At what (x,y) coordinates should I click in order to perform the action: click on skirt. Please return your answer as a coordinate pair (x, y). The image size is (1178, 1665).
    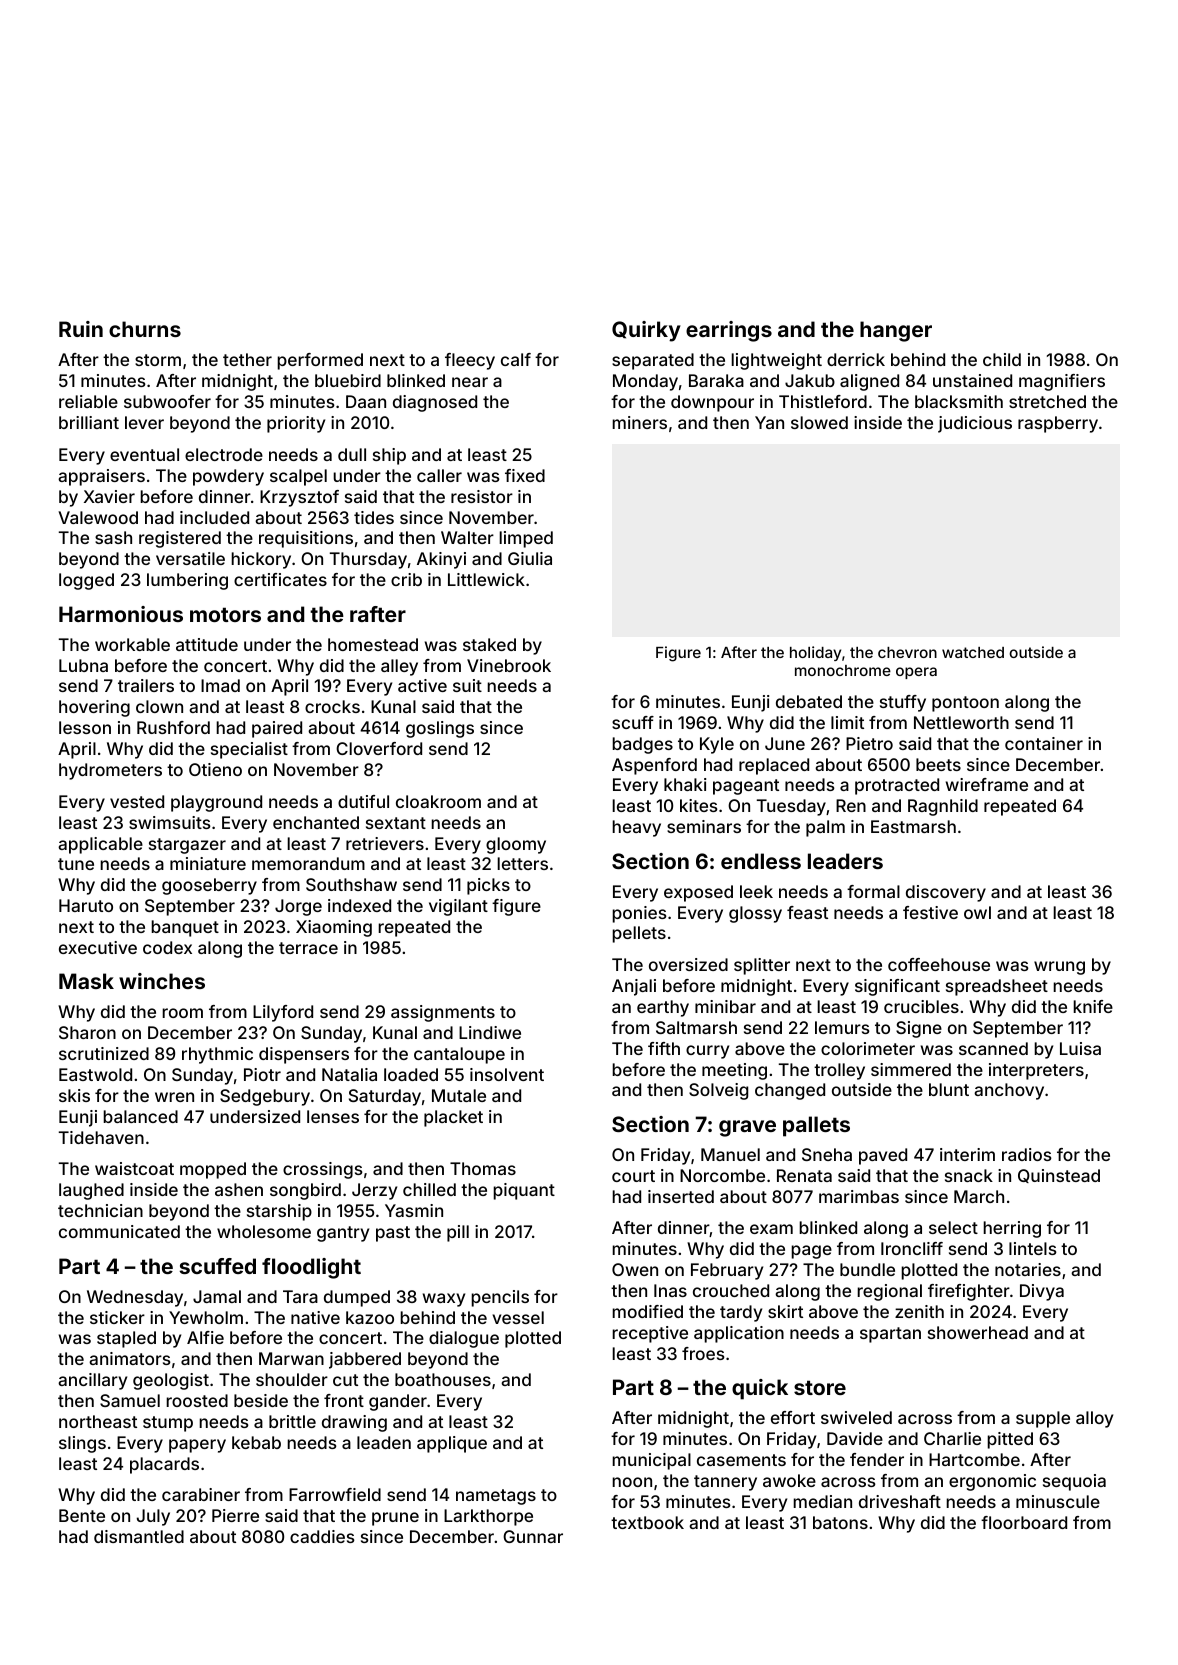
    Looking at the image, I should click on (785, 1311).
